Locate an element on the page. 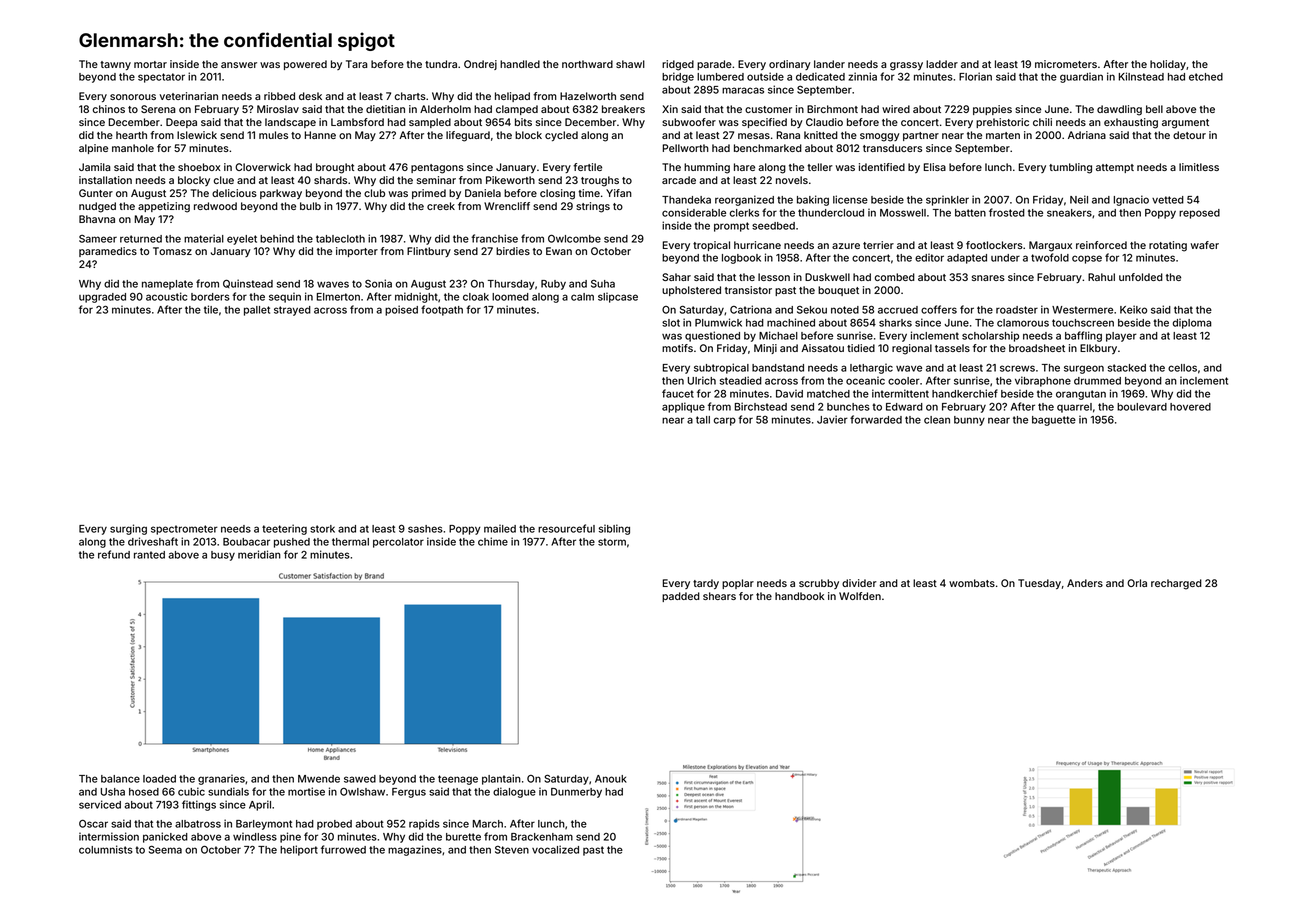  spectrometer is located at coordinates (184, 530).
